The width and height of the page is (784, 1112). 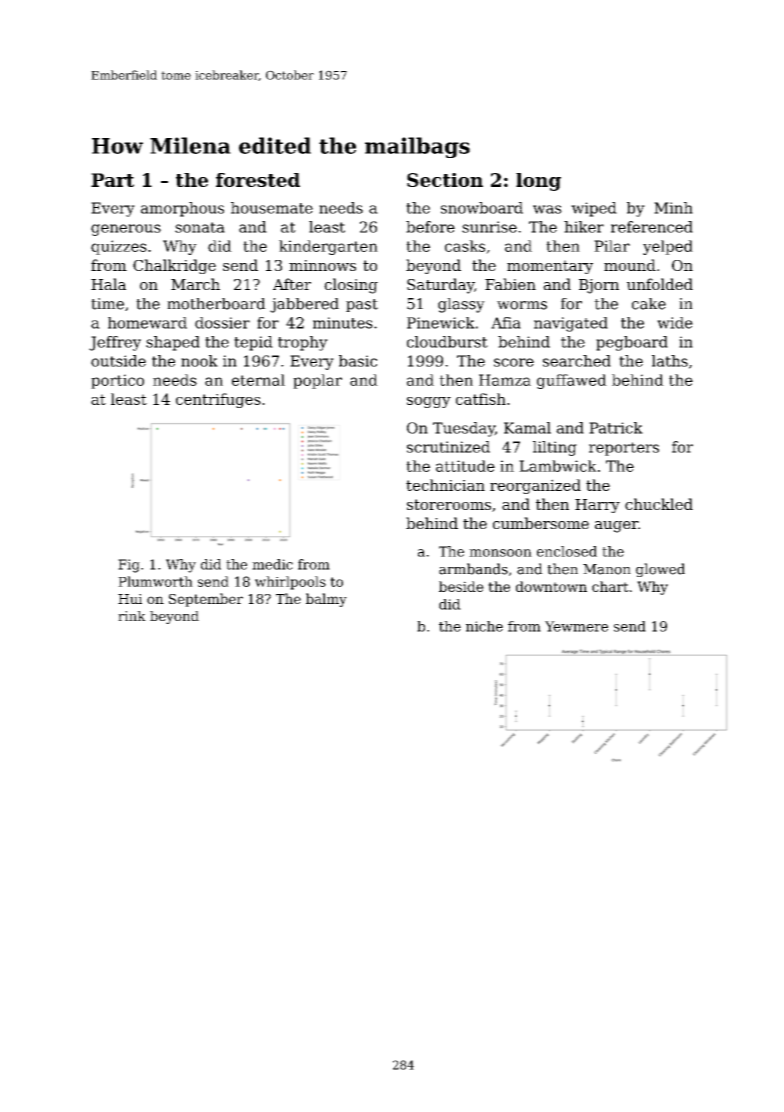 What do you see at coordinates (538, 182) in the page?
I see `long` at bounding box center [538, 182].
